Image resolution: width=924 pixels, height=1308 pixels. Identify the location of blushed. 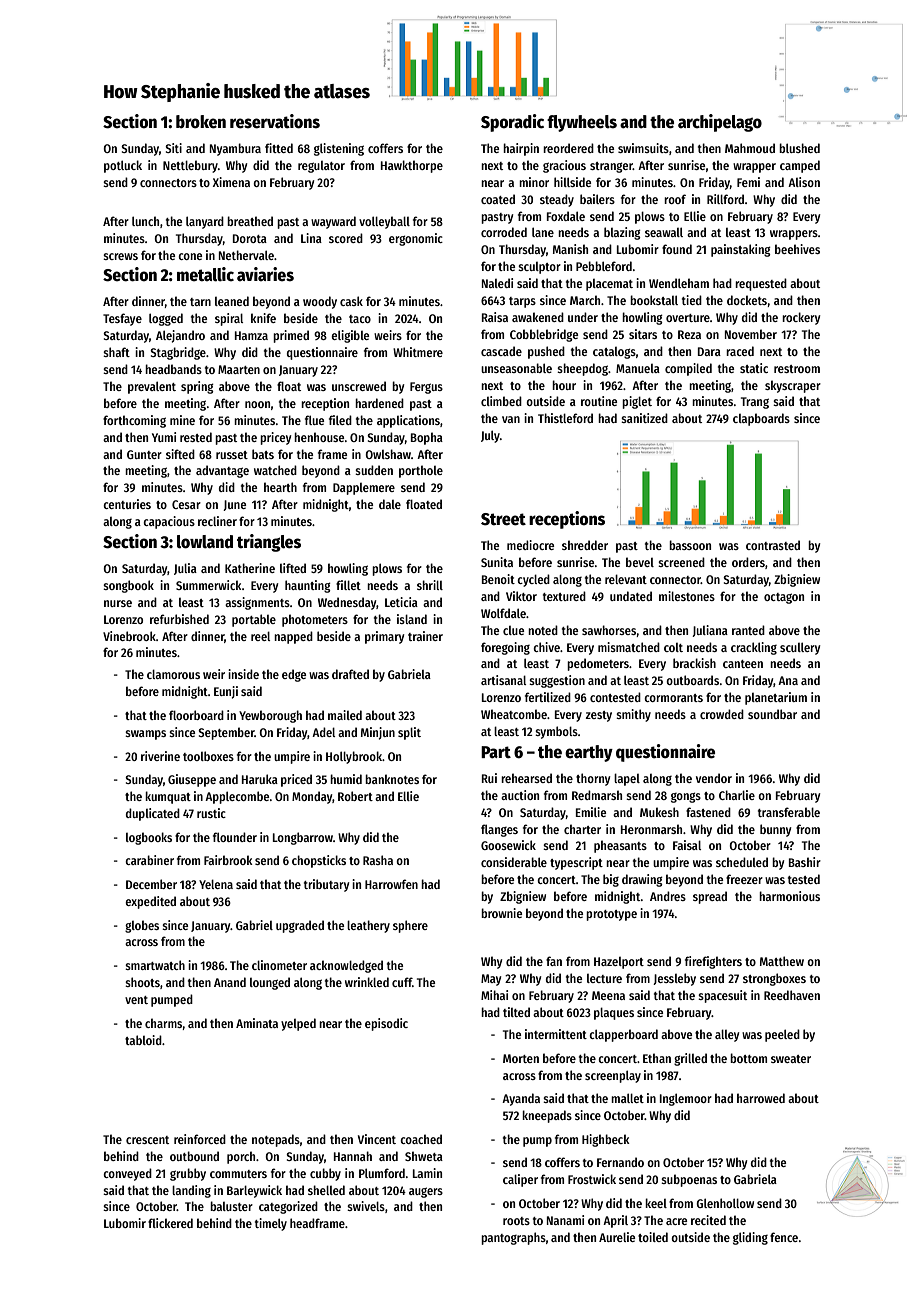
(799, 148).
